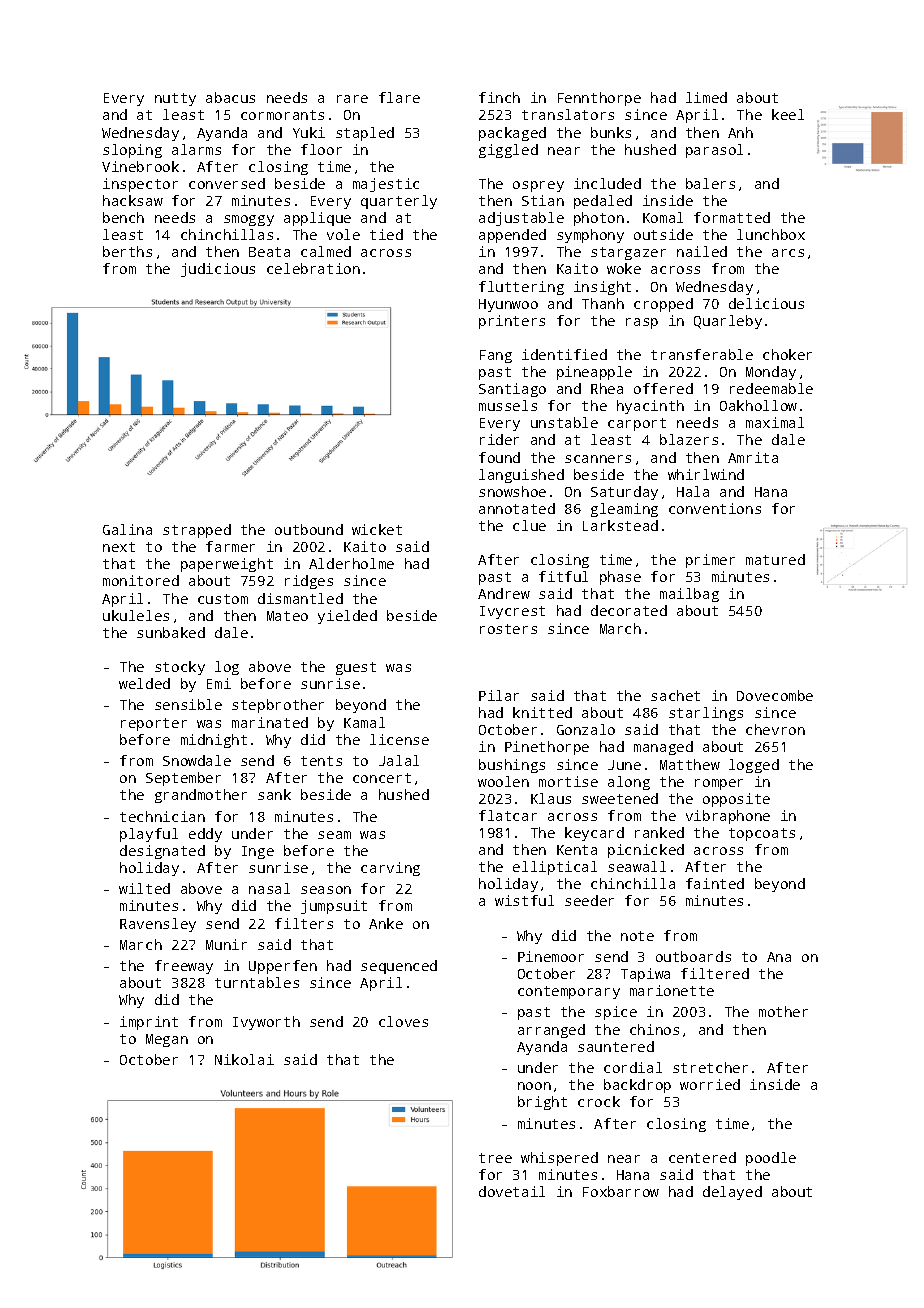 The width and height of the screenshot is (924, 1308). Describe the element at coordinates (127, 529) in the screenshot. I see `Galina` at that location.
